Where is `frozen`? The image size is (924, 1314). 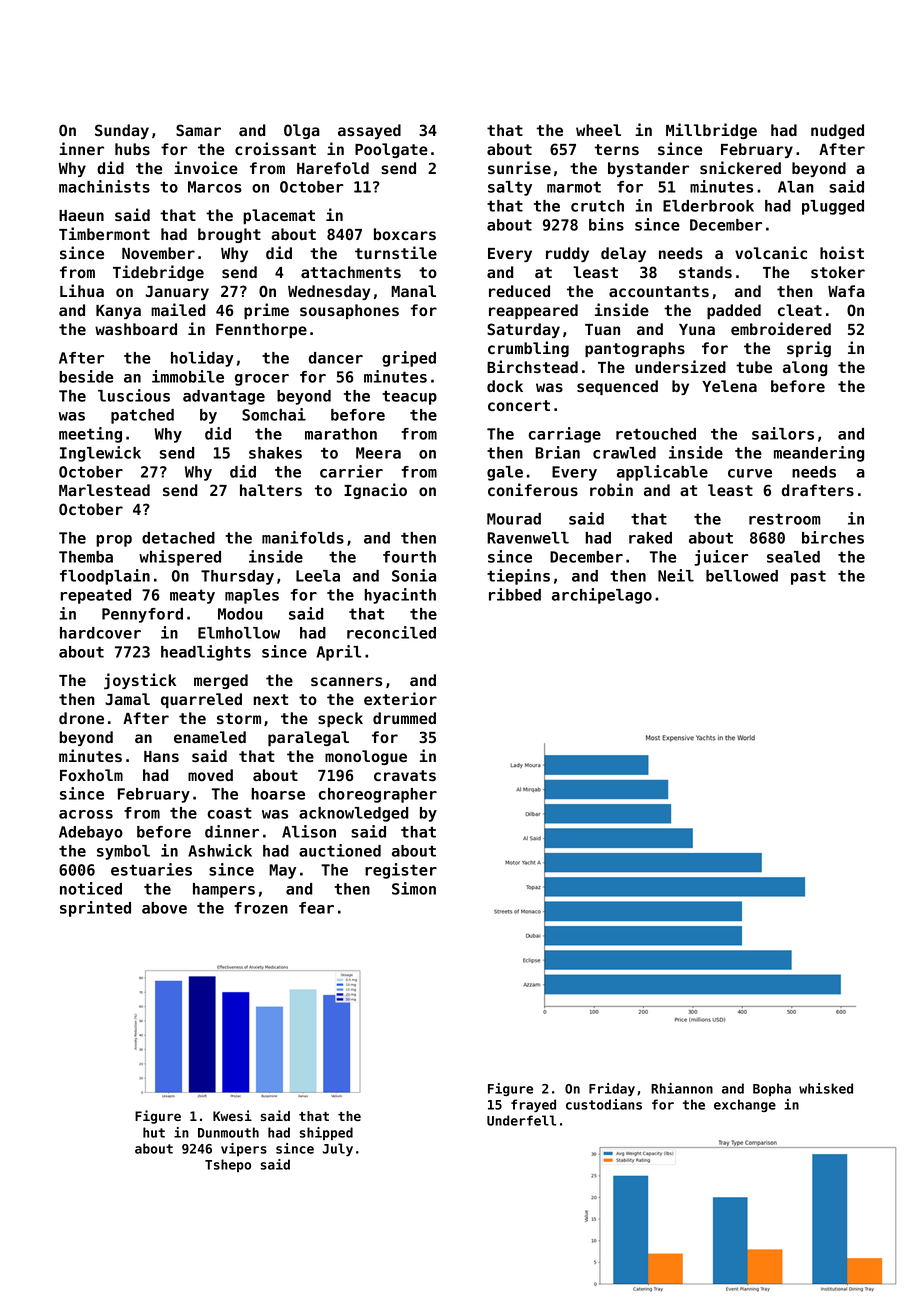
frozen is located at coordinates (261, 908).
